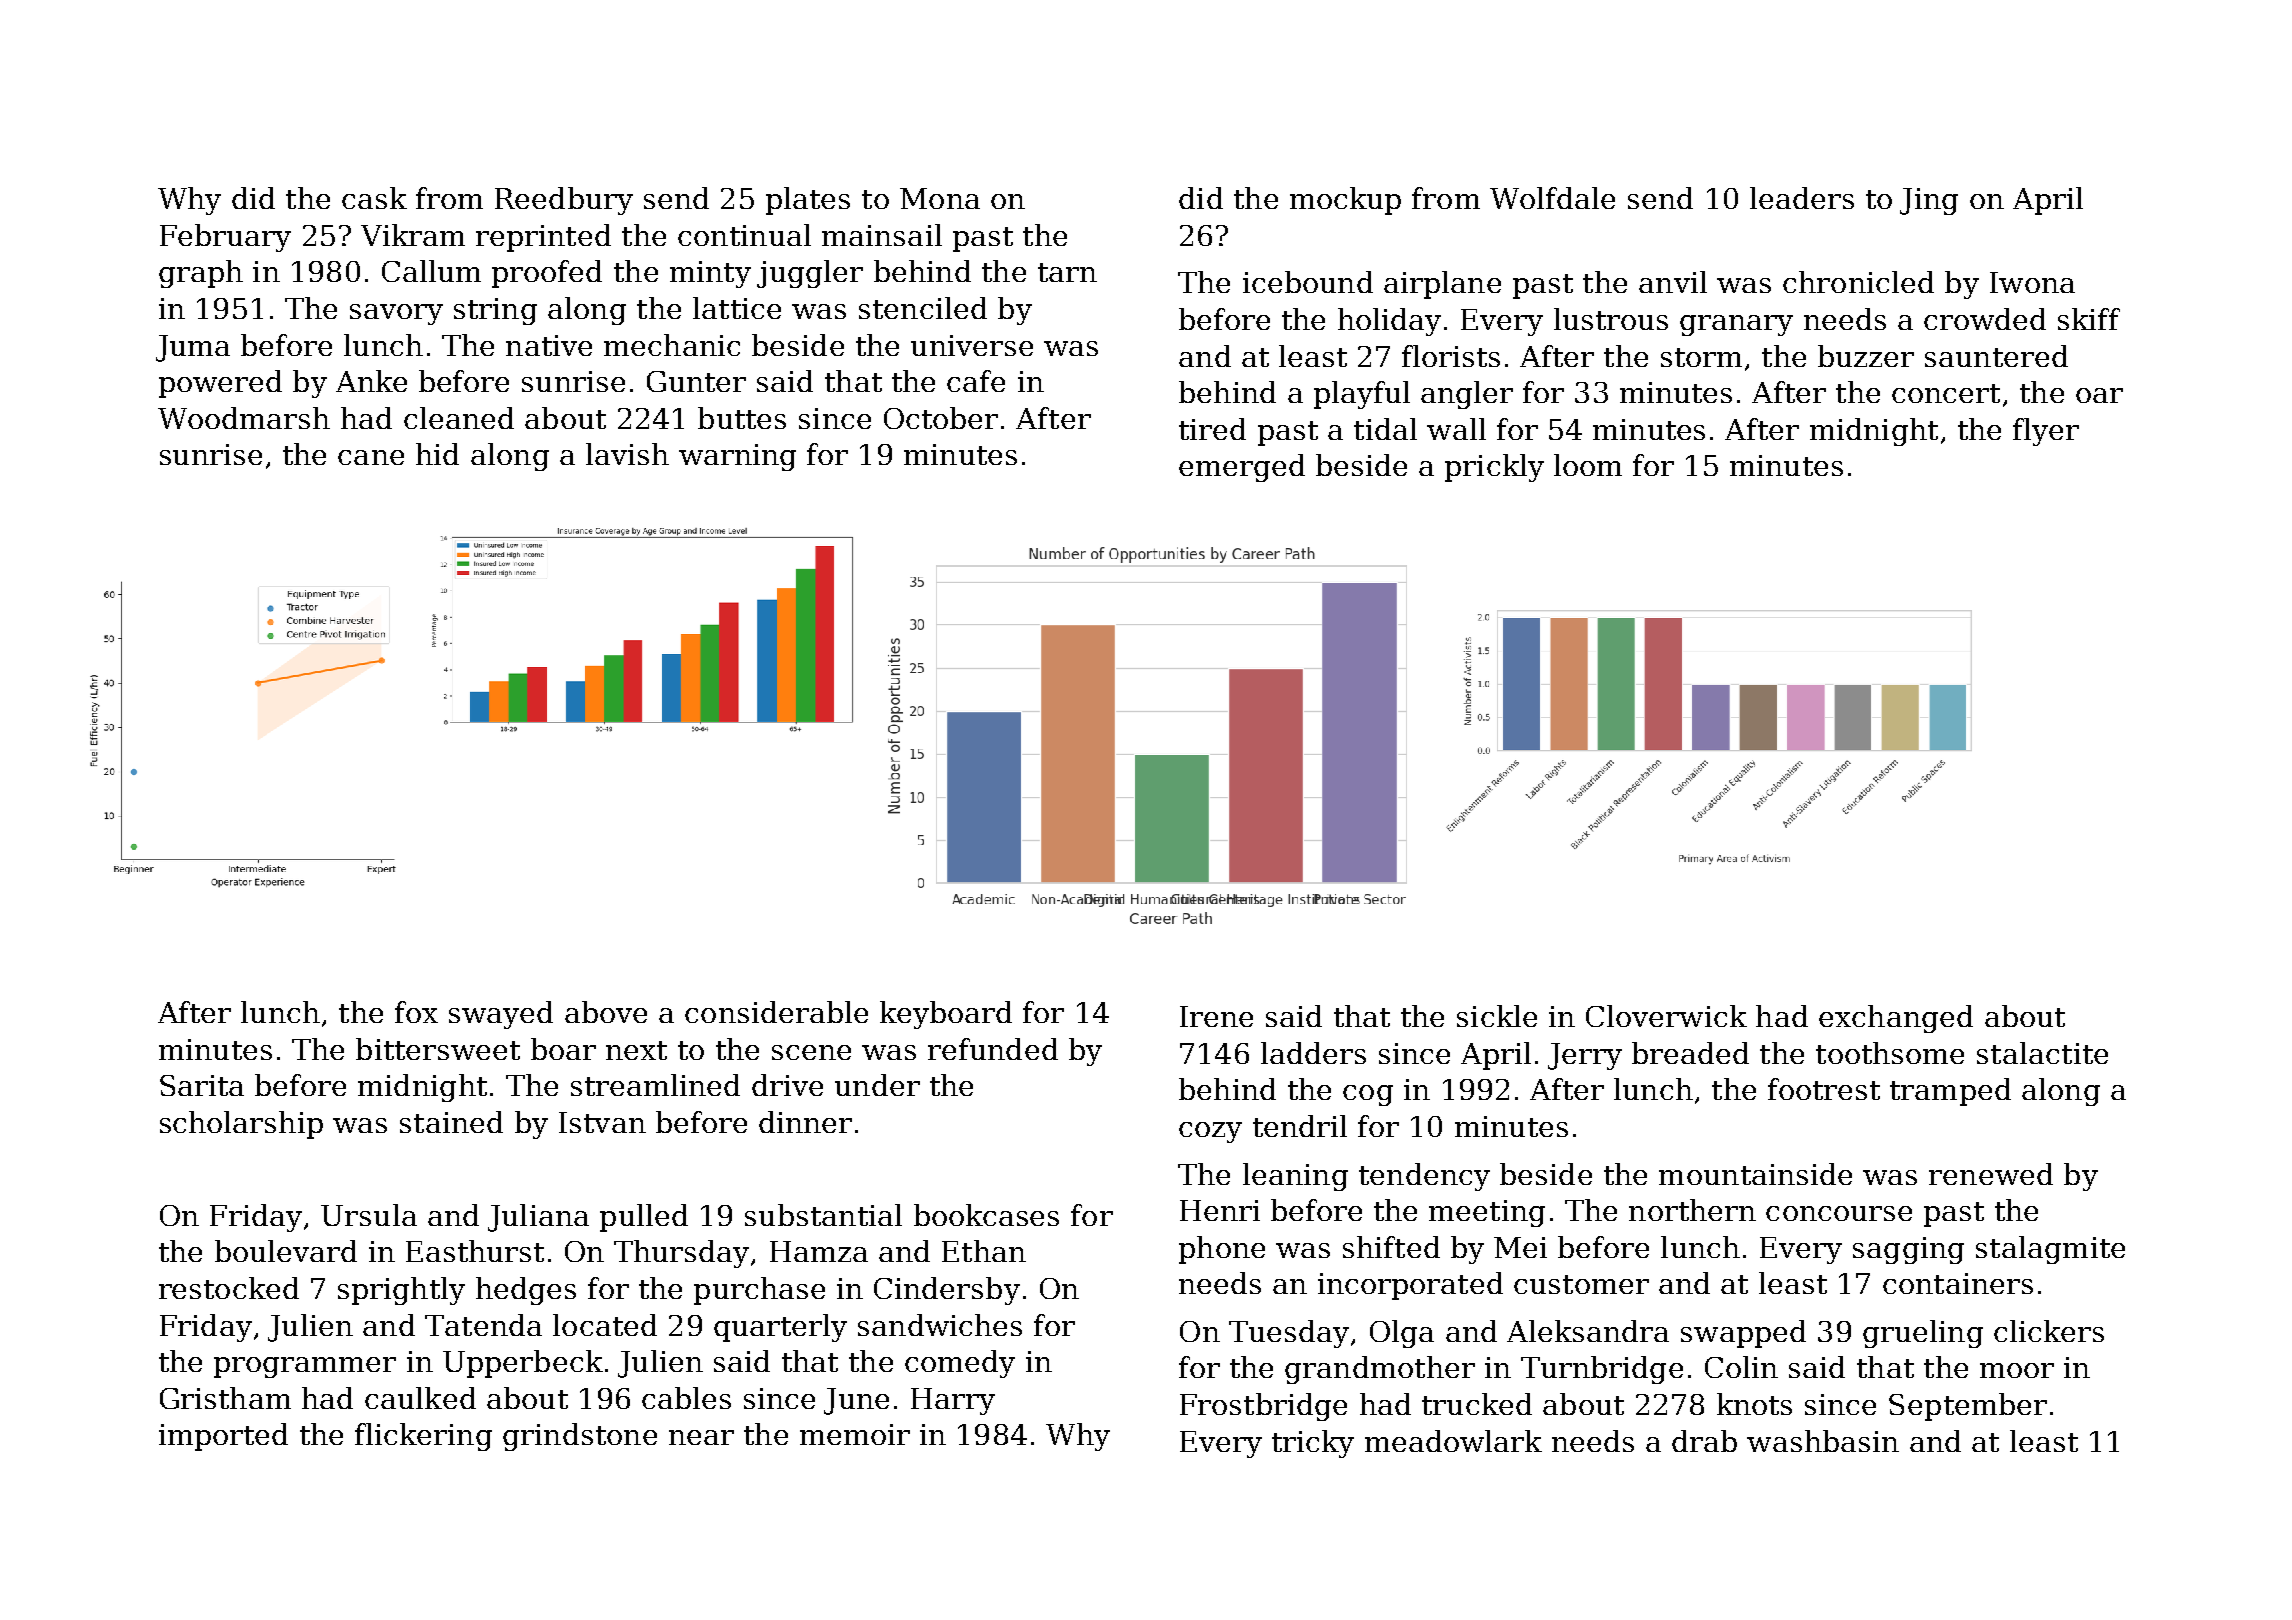 The image size is (2292, 1620). I want to click on ladders, so click(1313, 1053).
